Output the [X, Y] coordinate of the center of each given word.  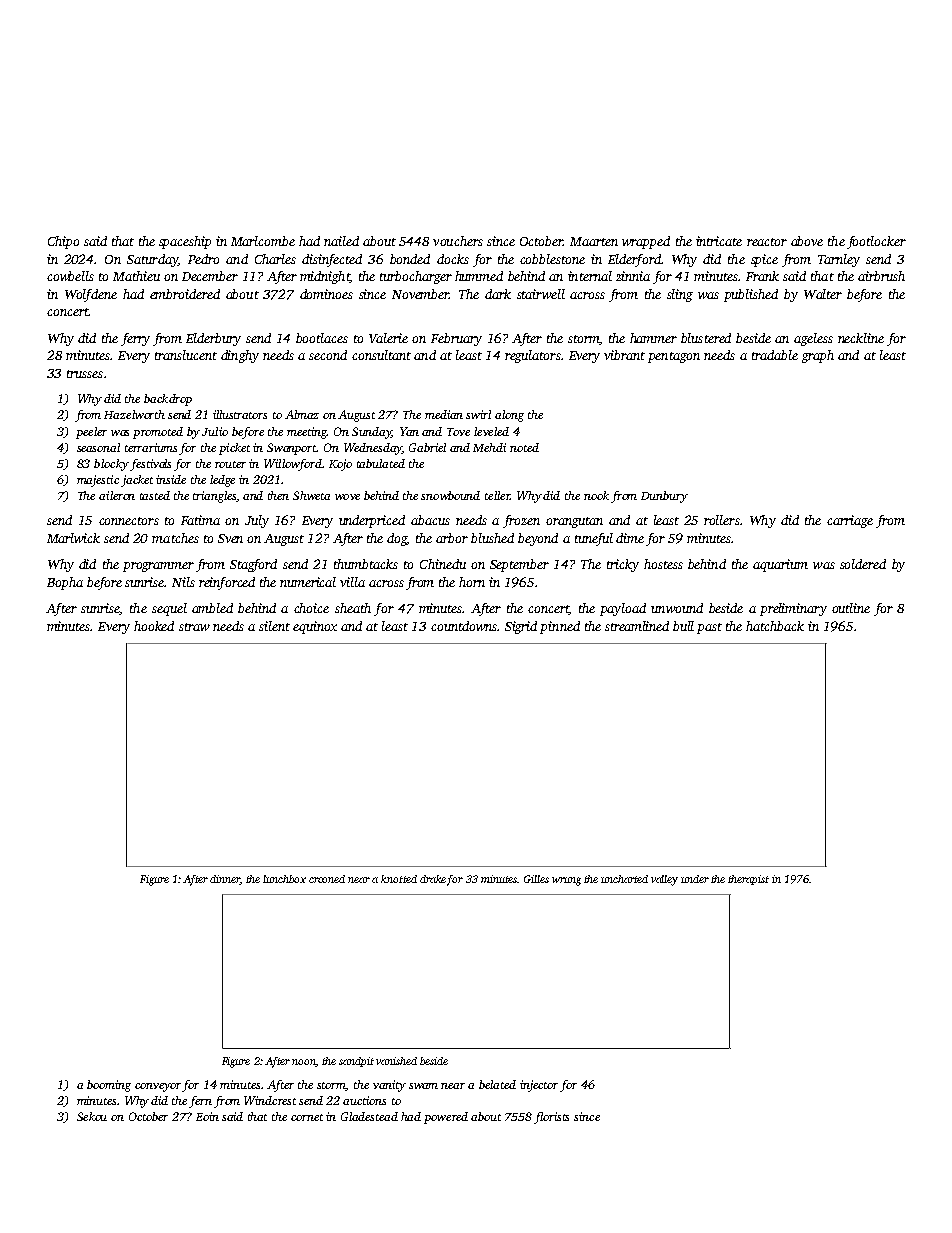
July [257, 521]
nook [596, 495]
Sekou [92, 1116]
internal [590, 276]
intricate [719, 241]
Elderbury [213, 339]
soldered [863, 564]
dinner [225, 880]
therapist [748, 880]
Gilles [536, 879]
